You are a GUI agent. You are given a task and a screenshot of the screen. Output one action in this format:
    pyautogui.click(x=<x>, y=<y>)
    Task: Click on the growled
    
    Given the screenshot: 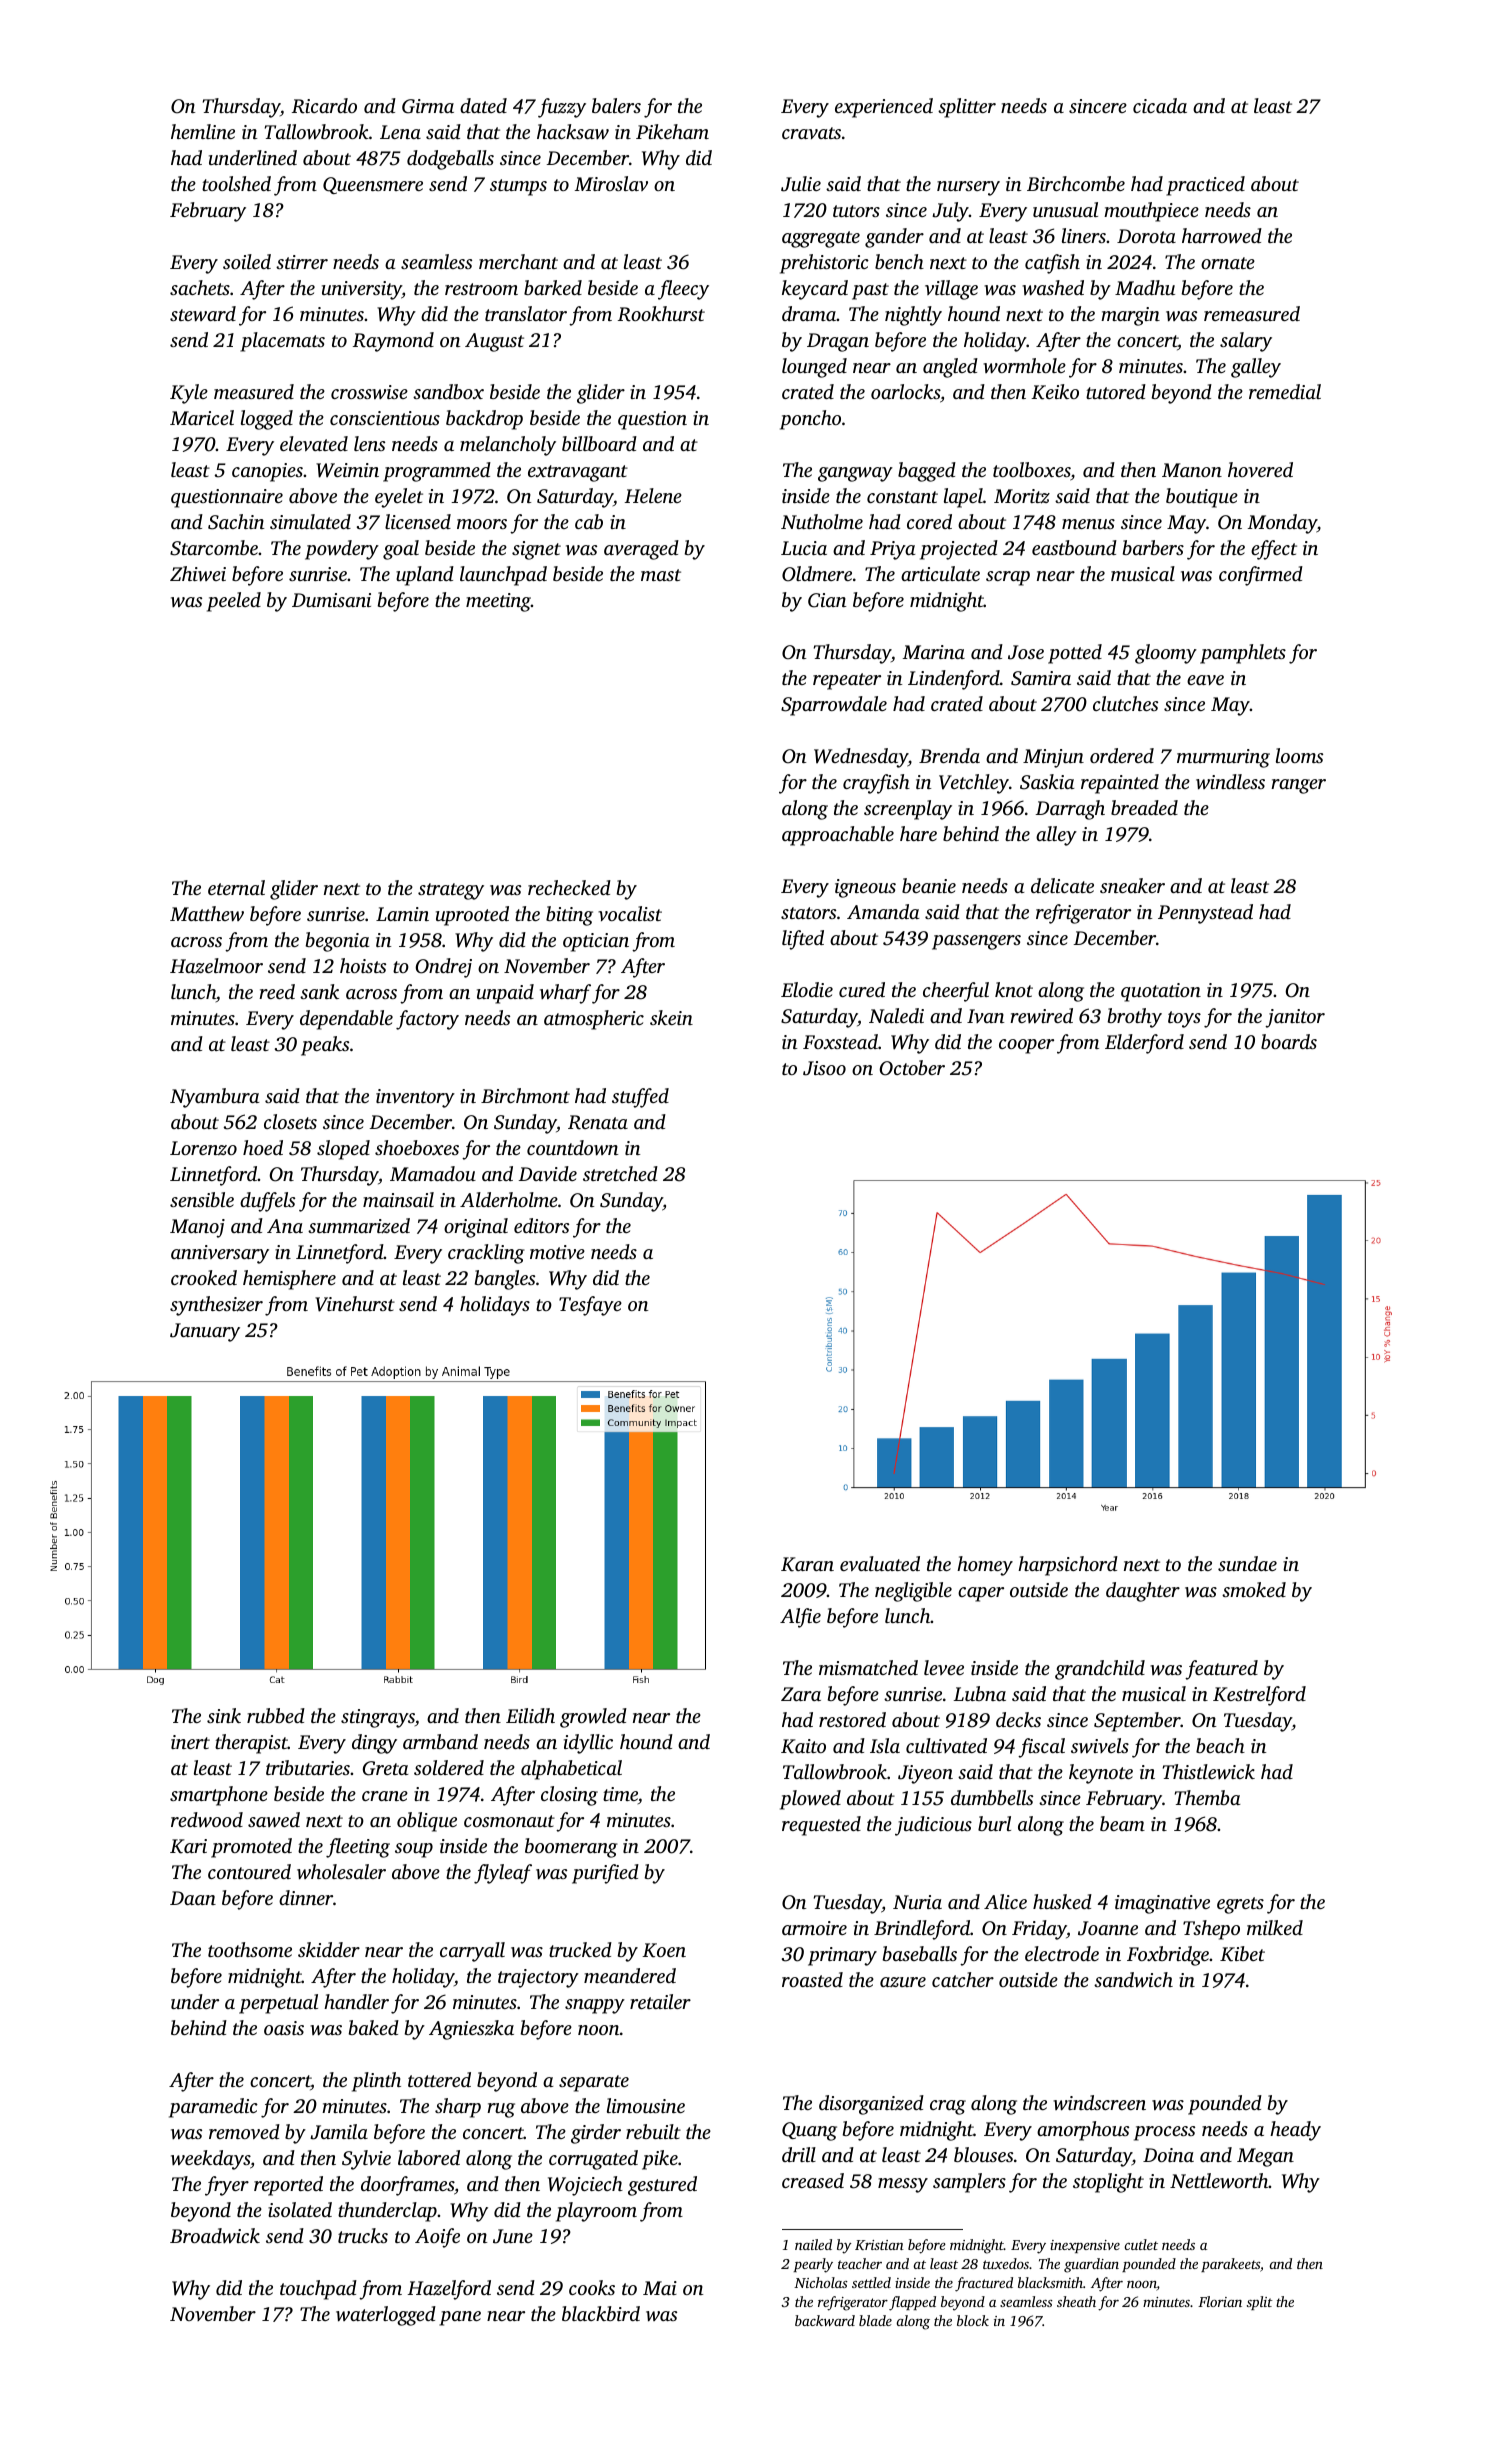 What is the action you would take?
    pyautogui.click(x=593, y=1718)
